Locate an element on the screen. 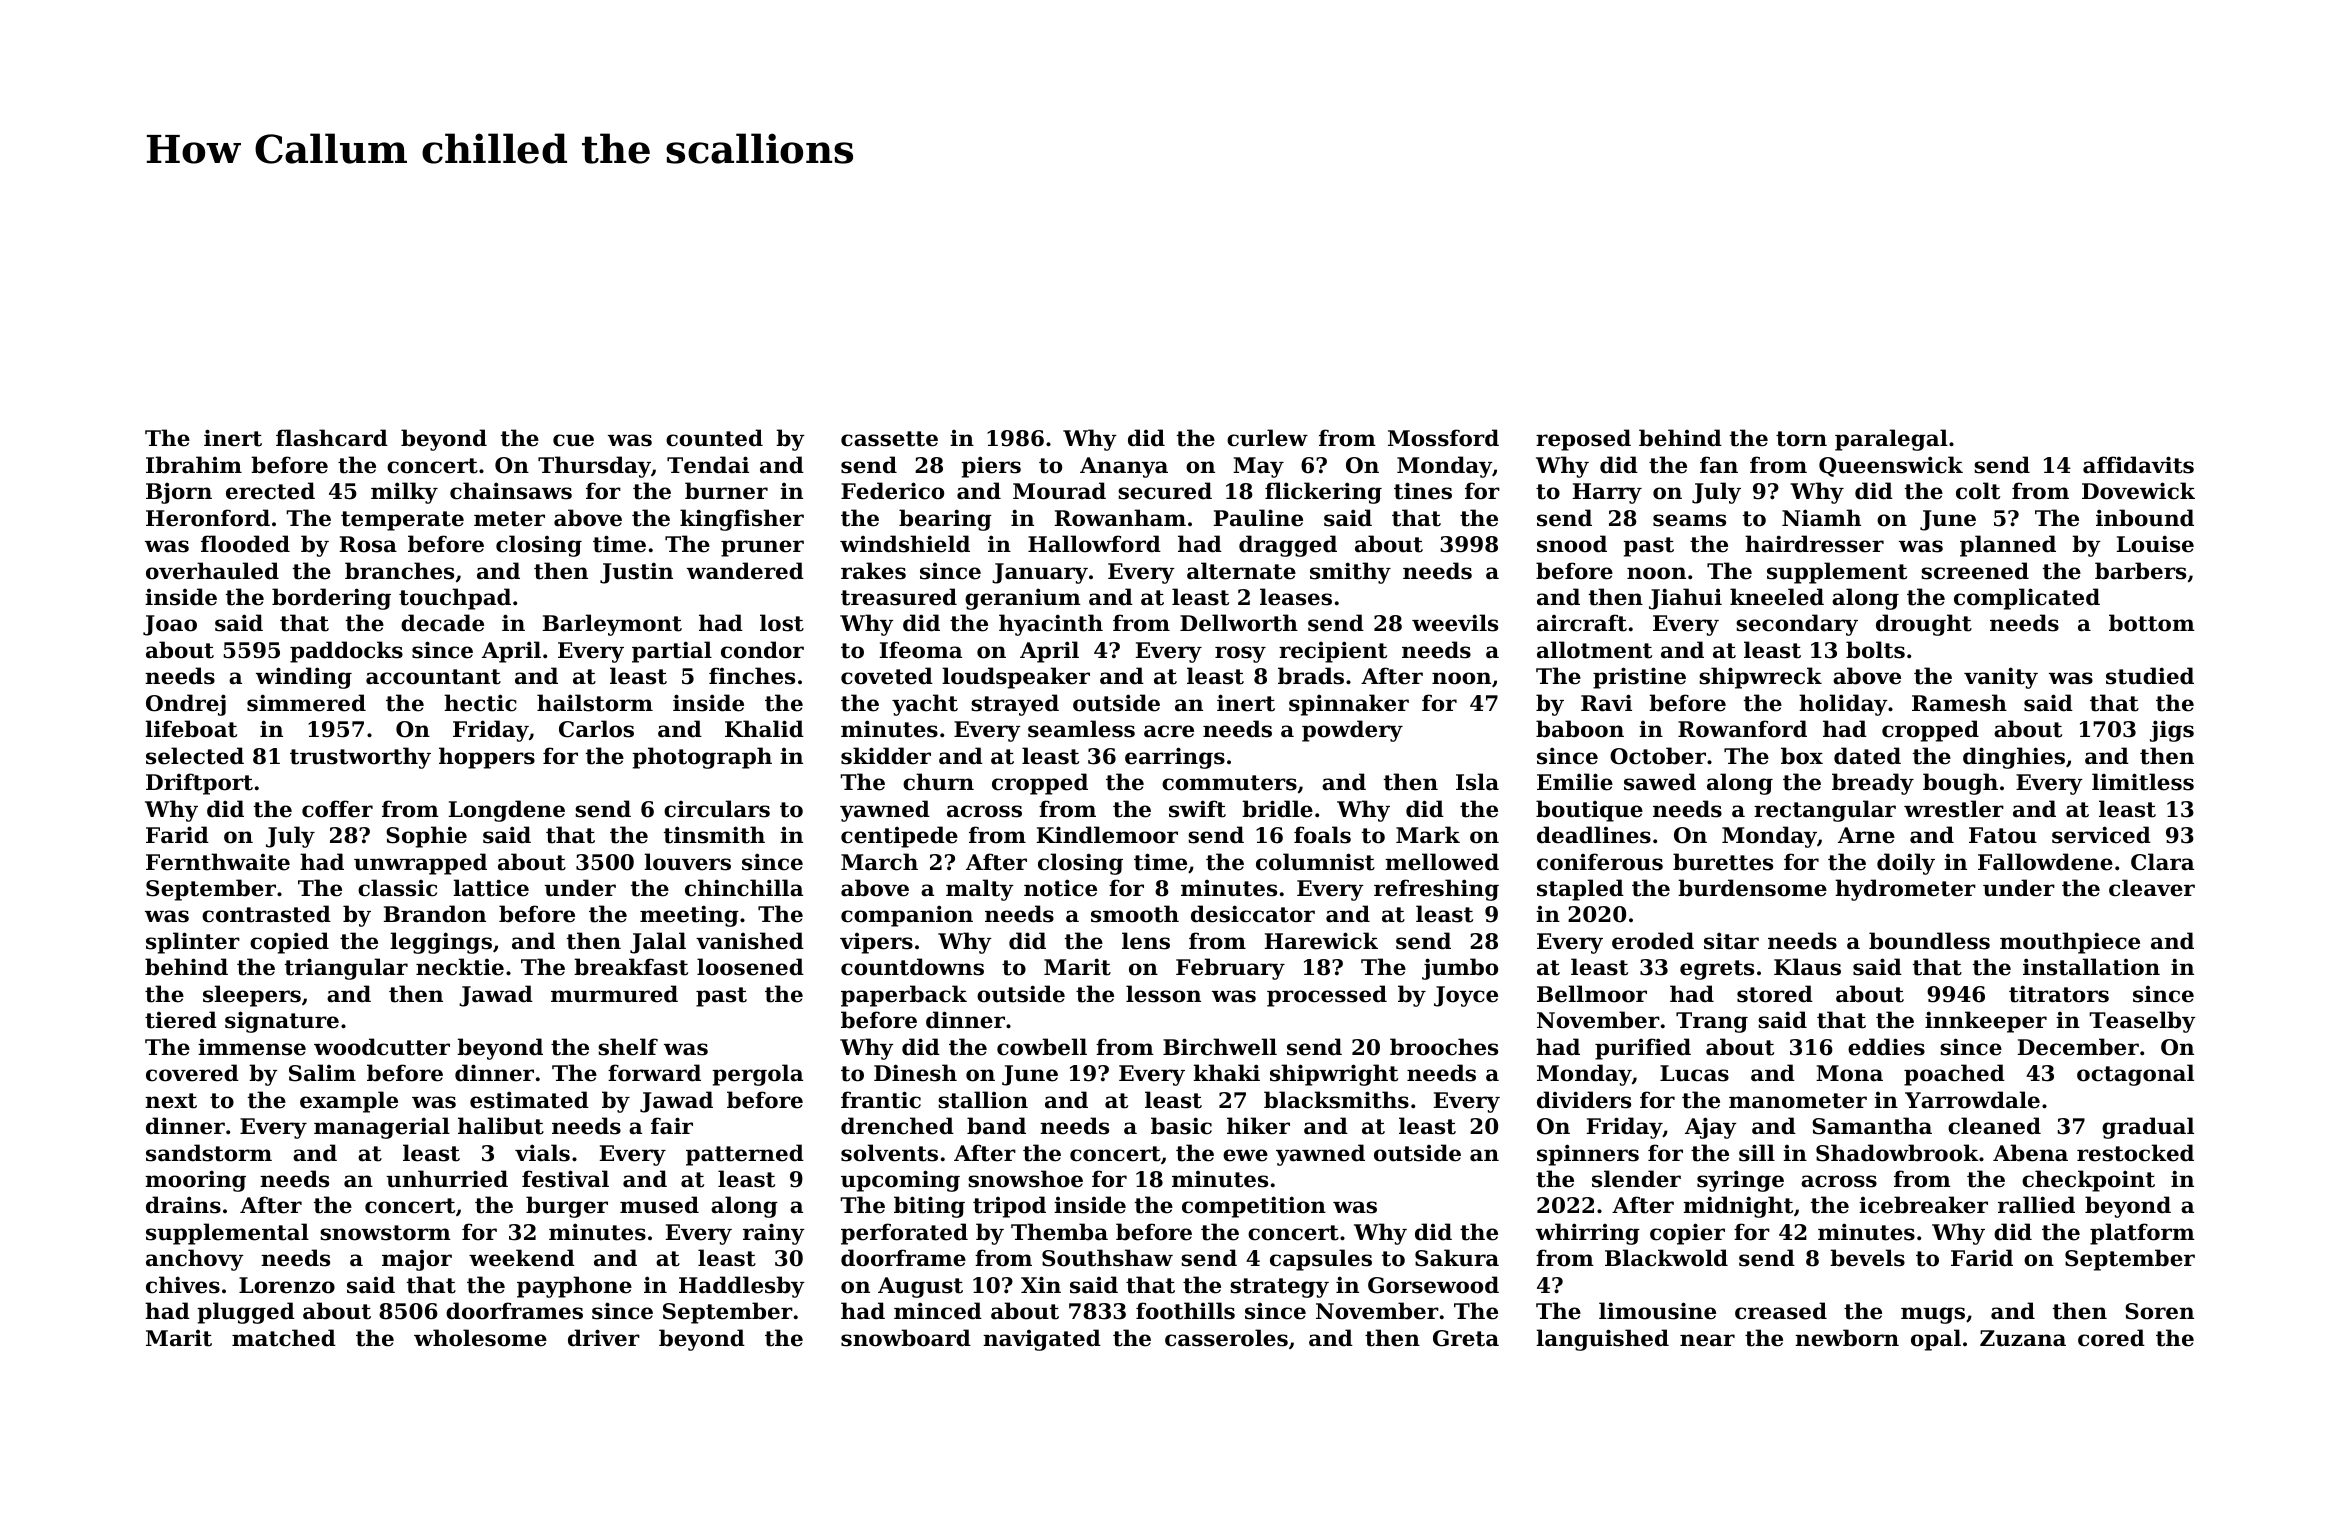  acre is located at coordinates (1169, 731).
